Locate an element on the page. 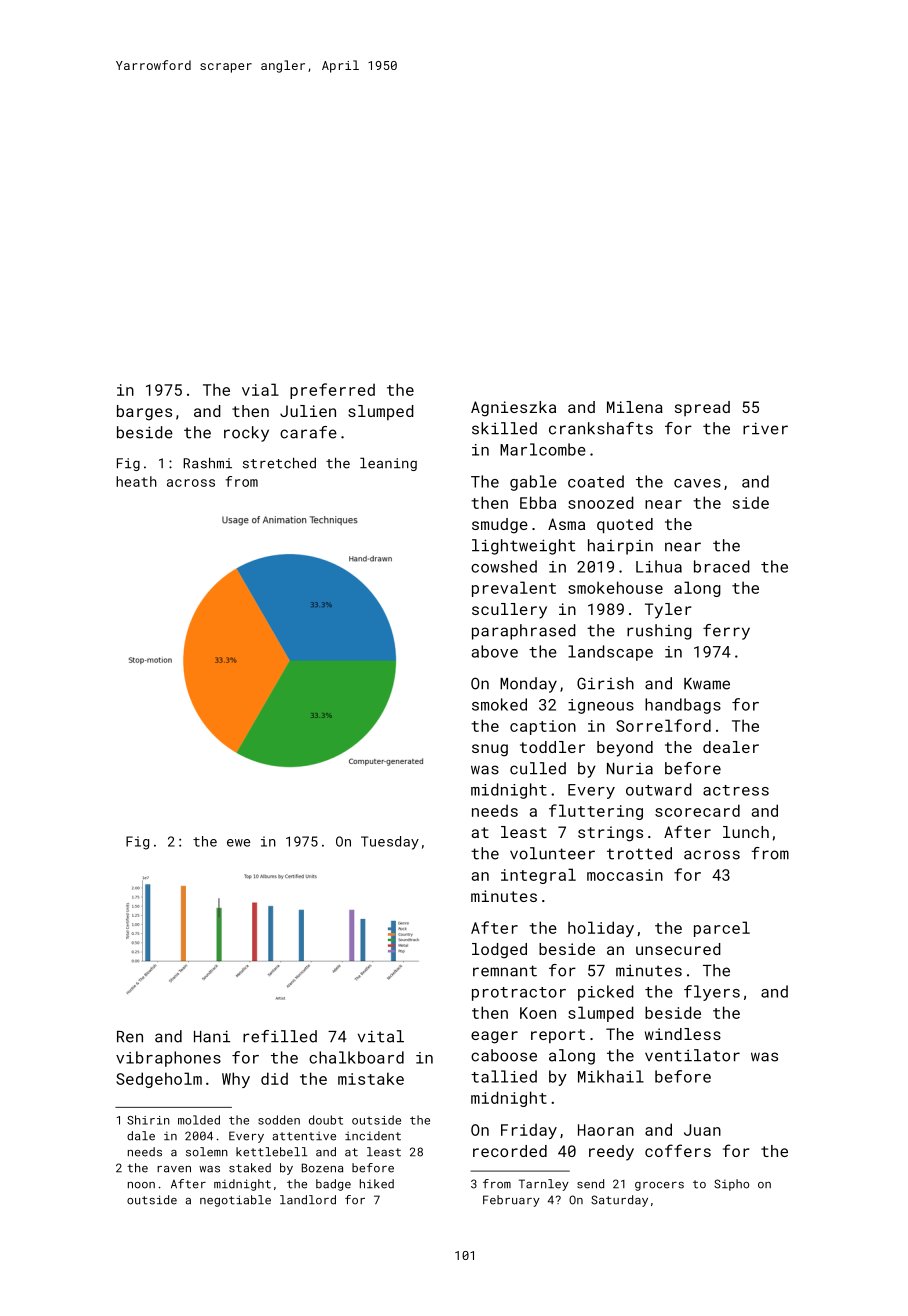 This image has height=1316, width=908. parcel is located at coordinates (722, 929).
